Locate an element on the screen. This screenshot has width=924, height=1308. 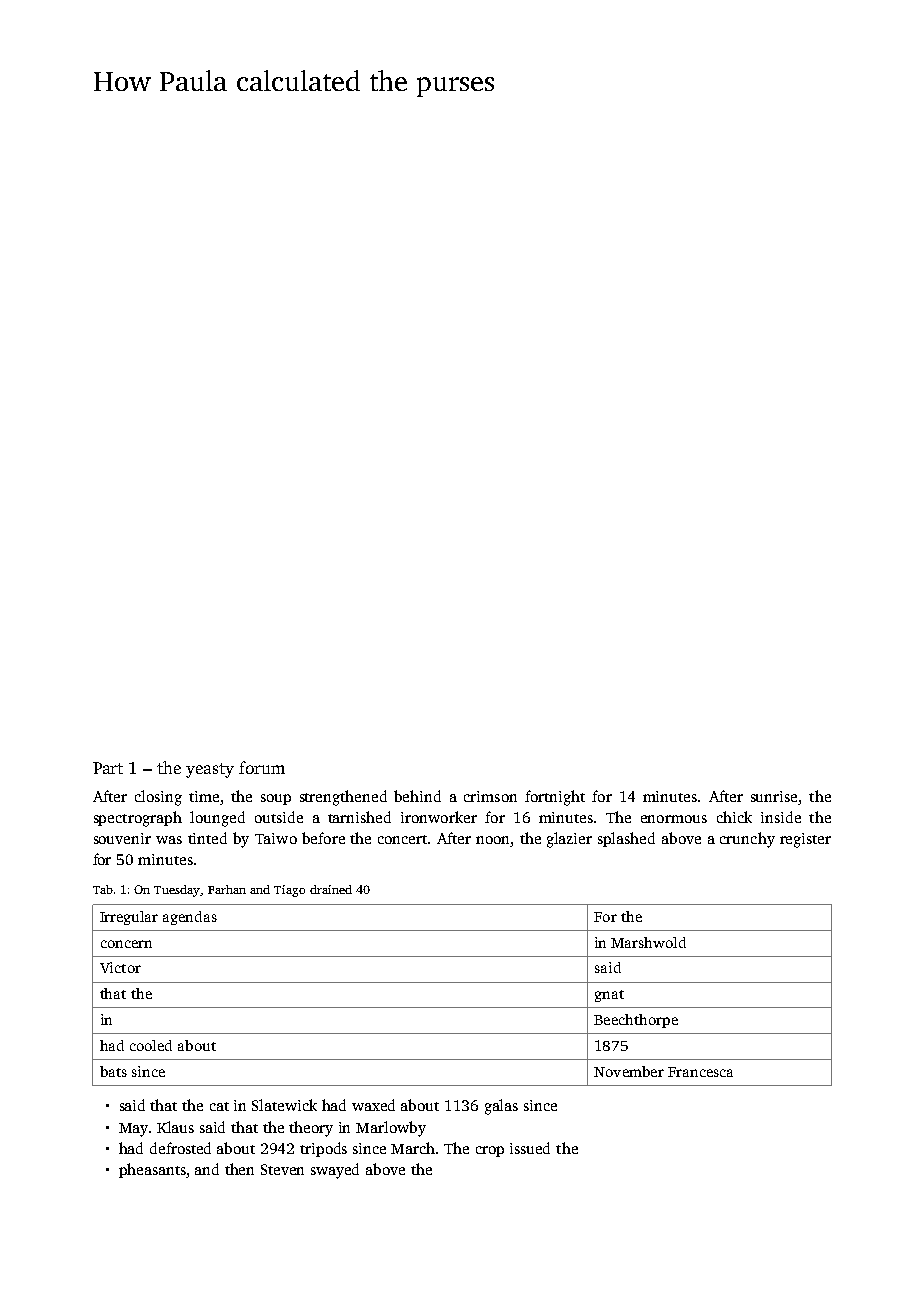
forum is located at coordinates (262, 767).
